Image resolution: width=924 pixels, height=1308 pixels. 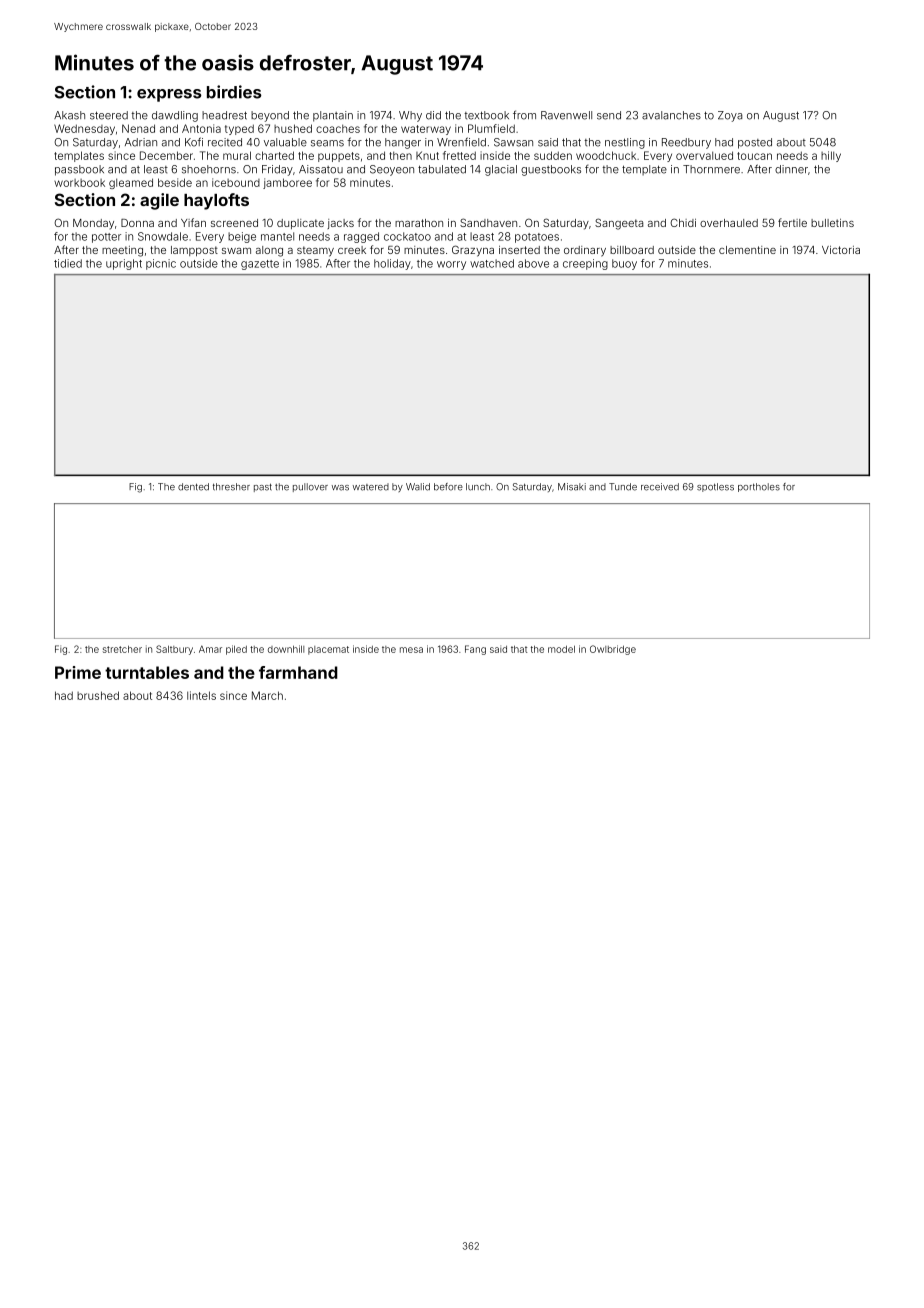 I want to click on mural, so click(x=237, y=155).
